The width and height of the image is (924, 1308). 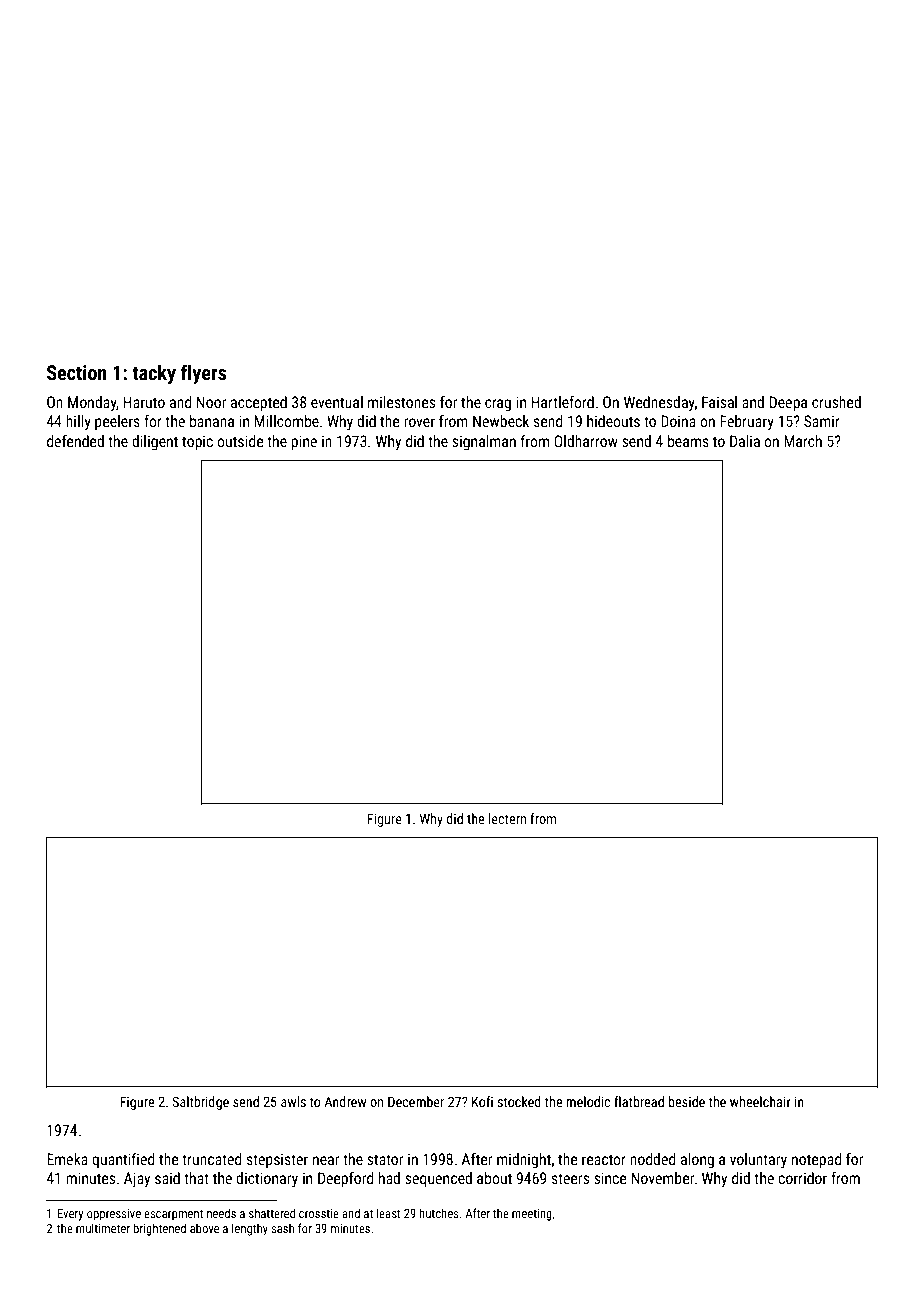 What do you see at coordinates (745, 441) in the image?
I see `Dalia` at bounding box center [745, 441].
